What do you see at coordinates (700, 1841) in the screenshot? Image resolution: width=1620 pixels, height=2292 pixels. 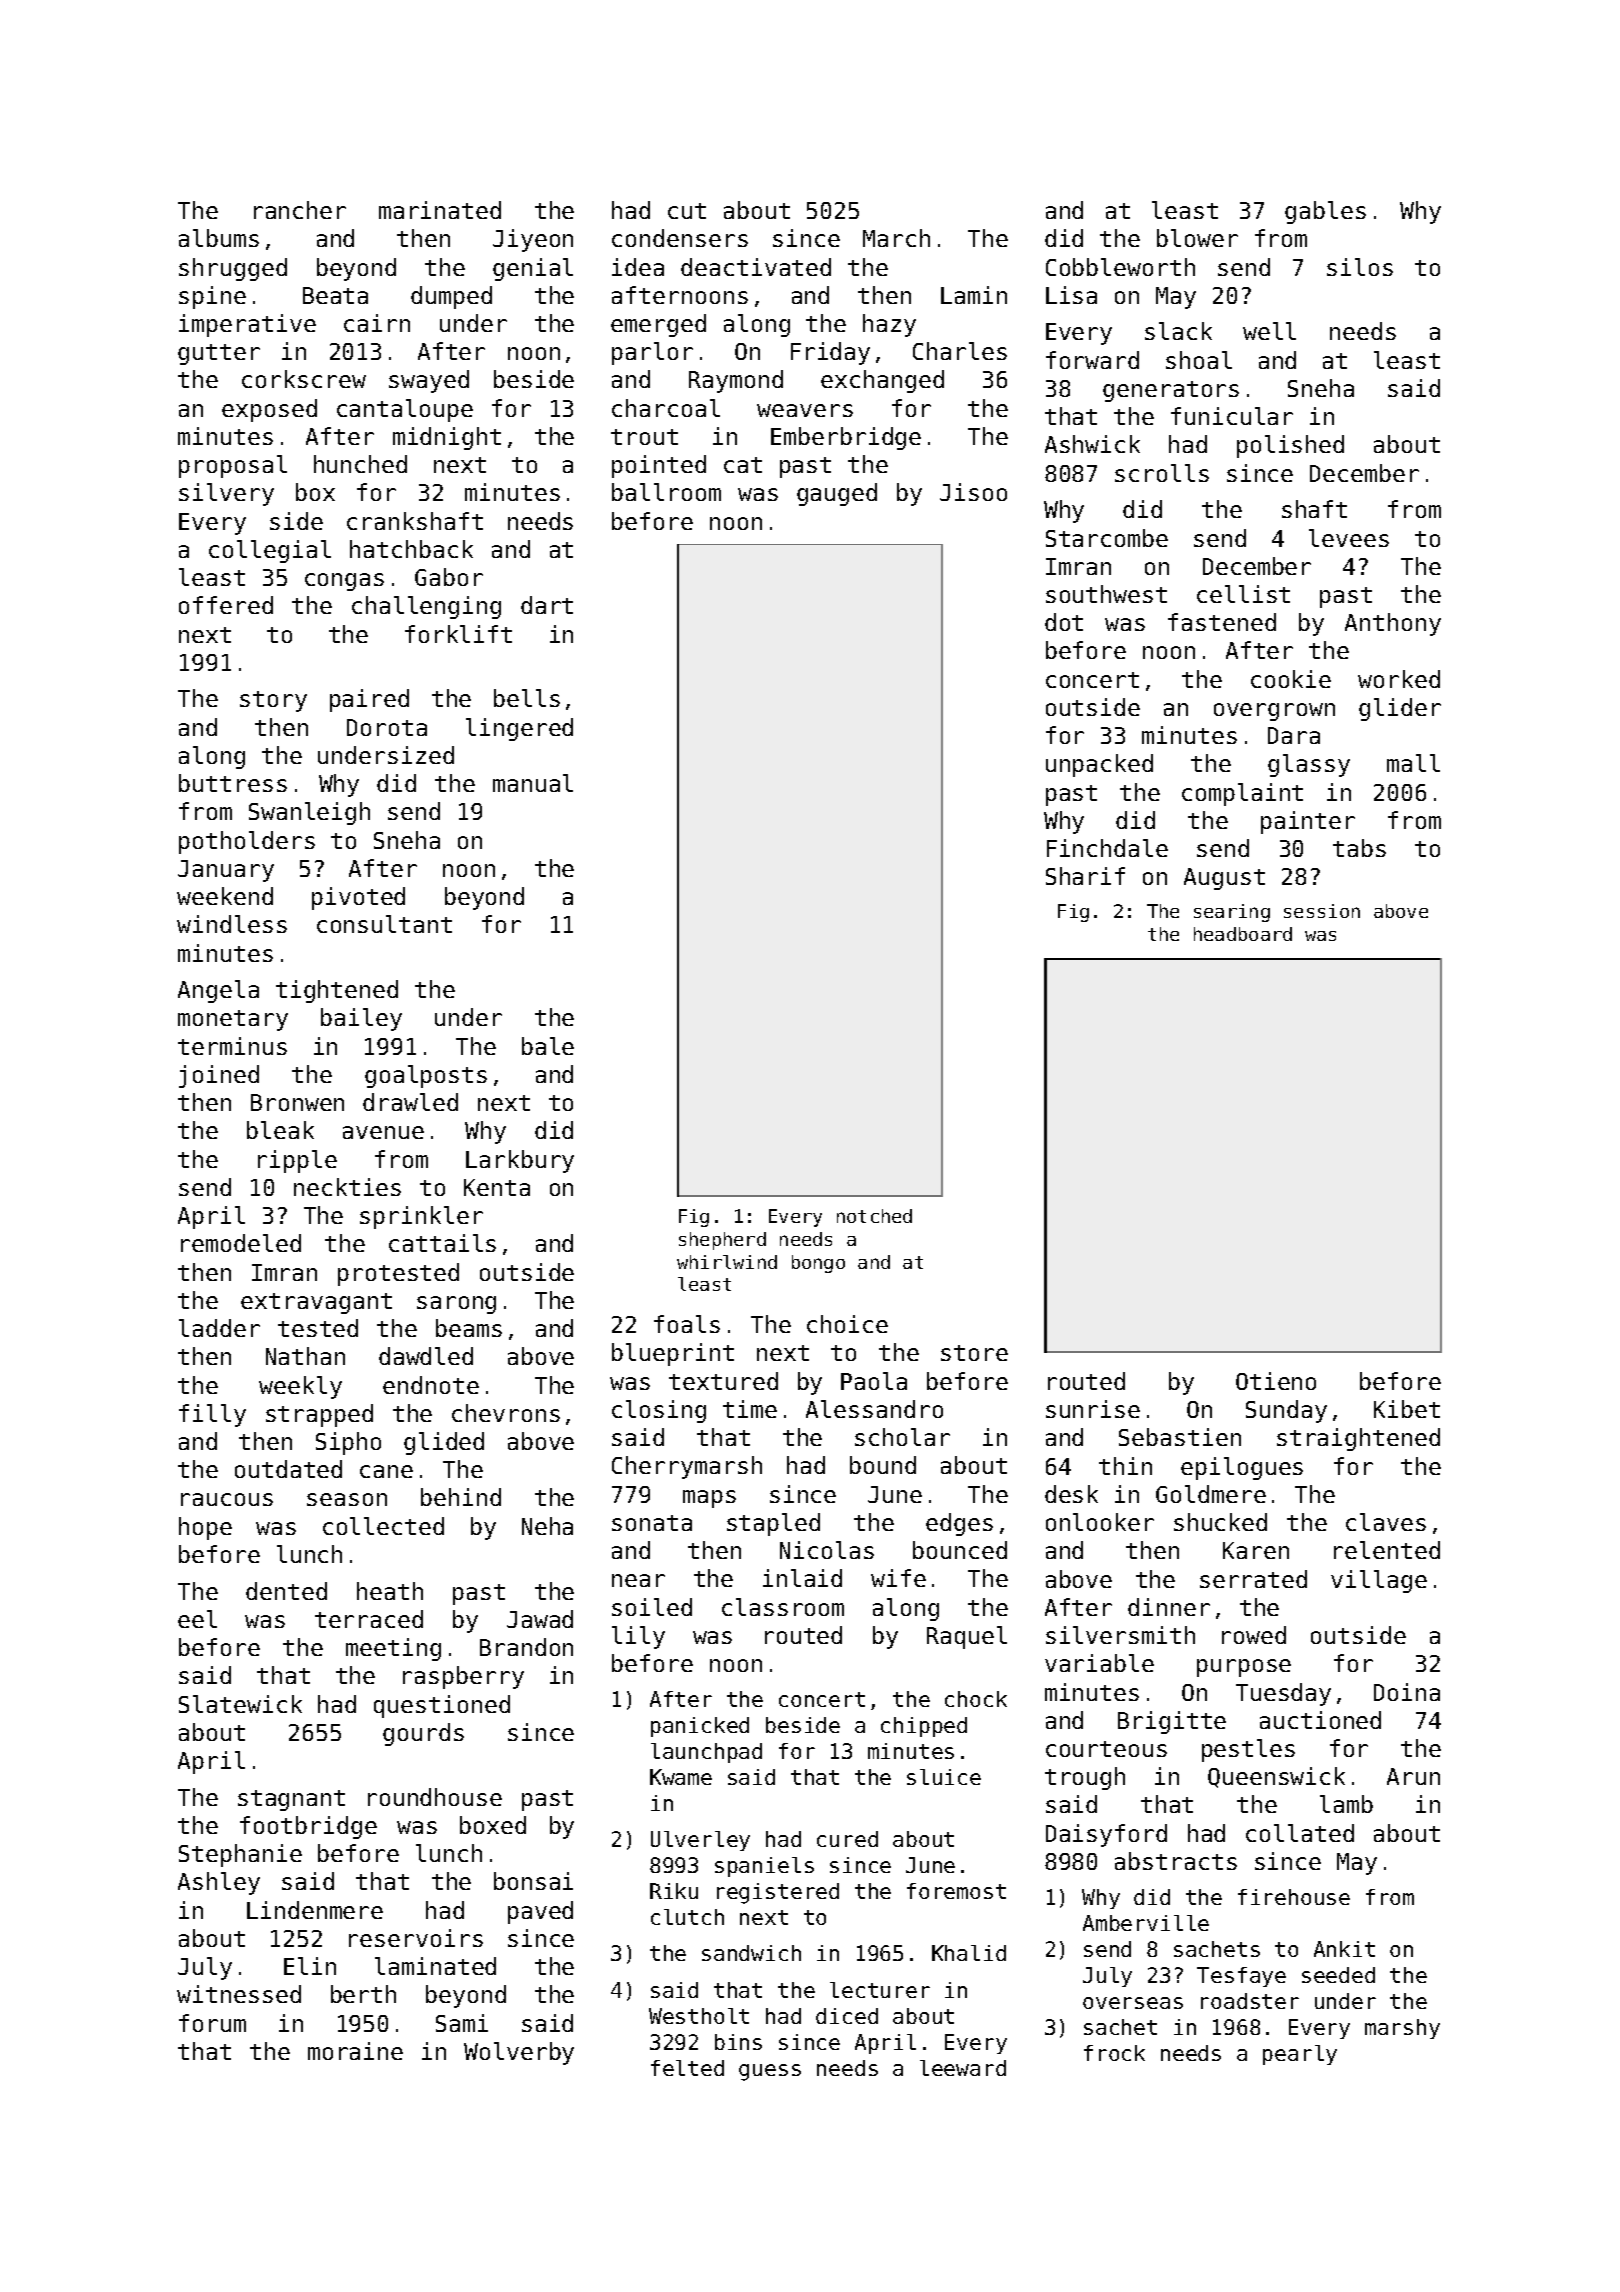 I see `Ulverley` at bounding box center [700, 1841].
